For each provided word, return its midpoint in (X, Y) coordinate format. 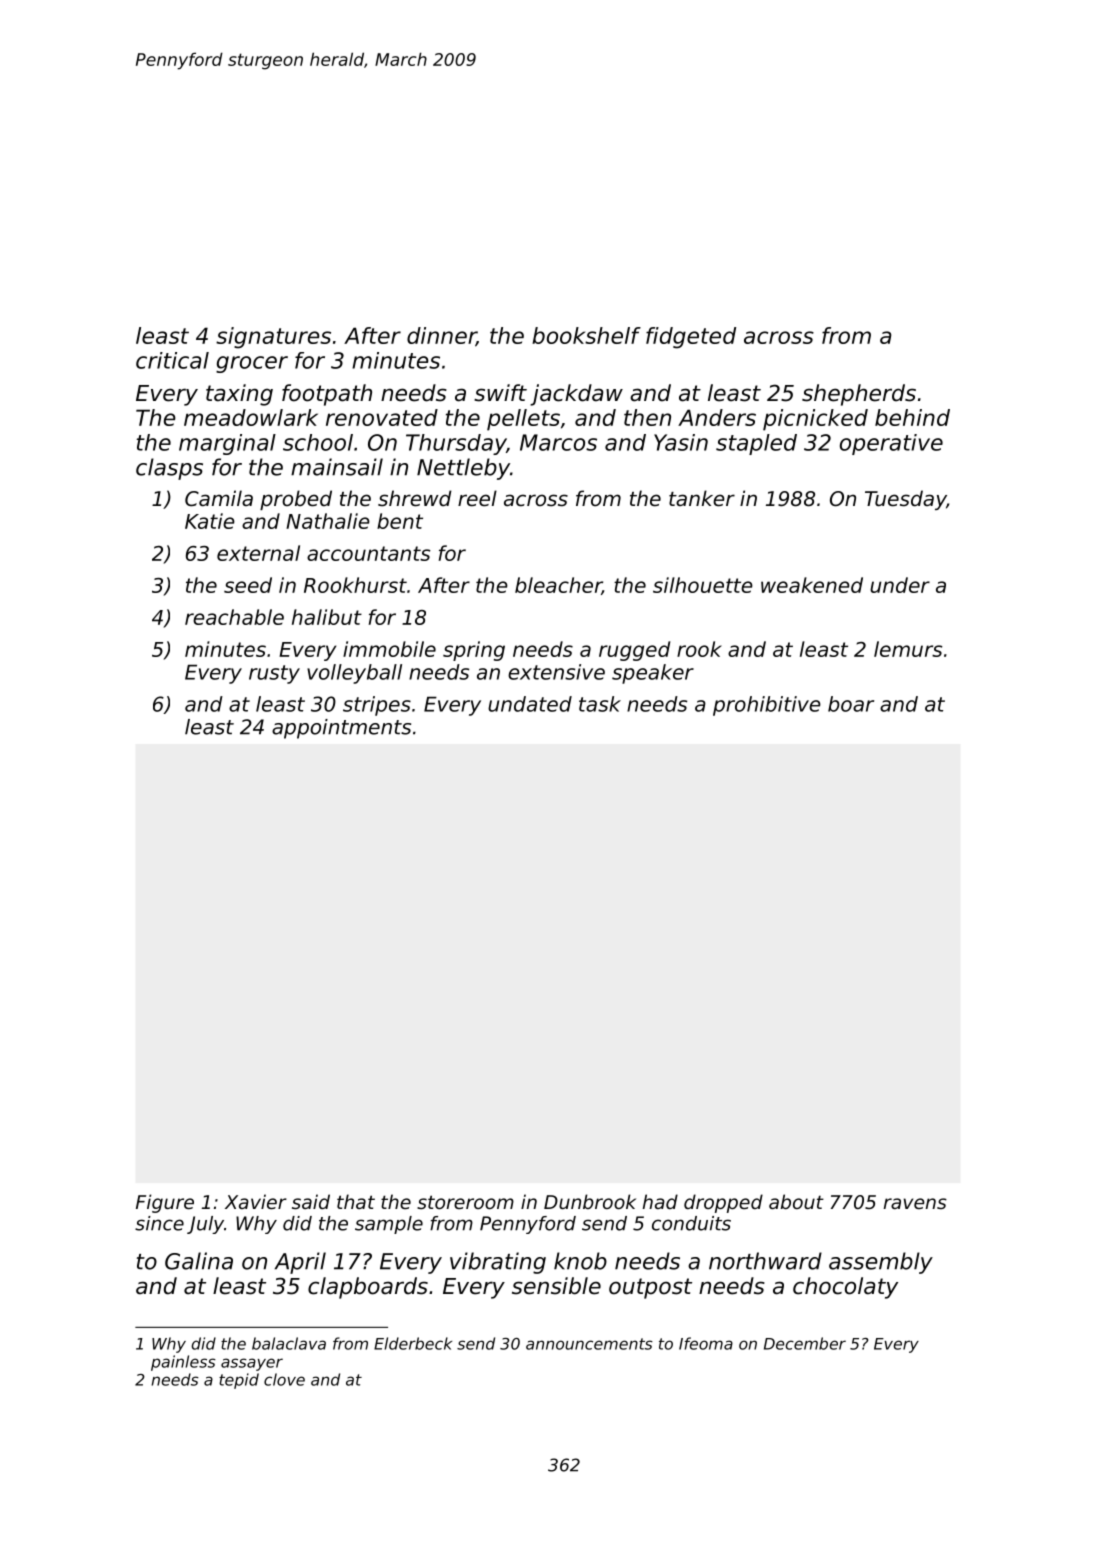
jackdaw (576, 395)
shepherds (859, 395)
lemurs (908, 649)
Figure (165, 1203)
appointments (341, 729)
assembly (881, 1263)
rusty (274, 674)
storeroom (465, 1202)
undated (530, 704)
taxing (239, 395)
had (660, 1201)
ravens (915, 1203)
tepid (239, 1381)
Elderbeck (413, 1343)
